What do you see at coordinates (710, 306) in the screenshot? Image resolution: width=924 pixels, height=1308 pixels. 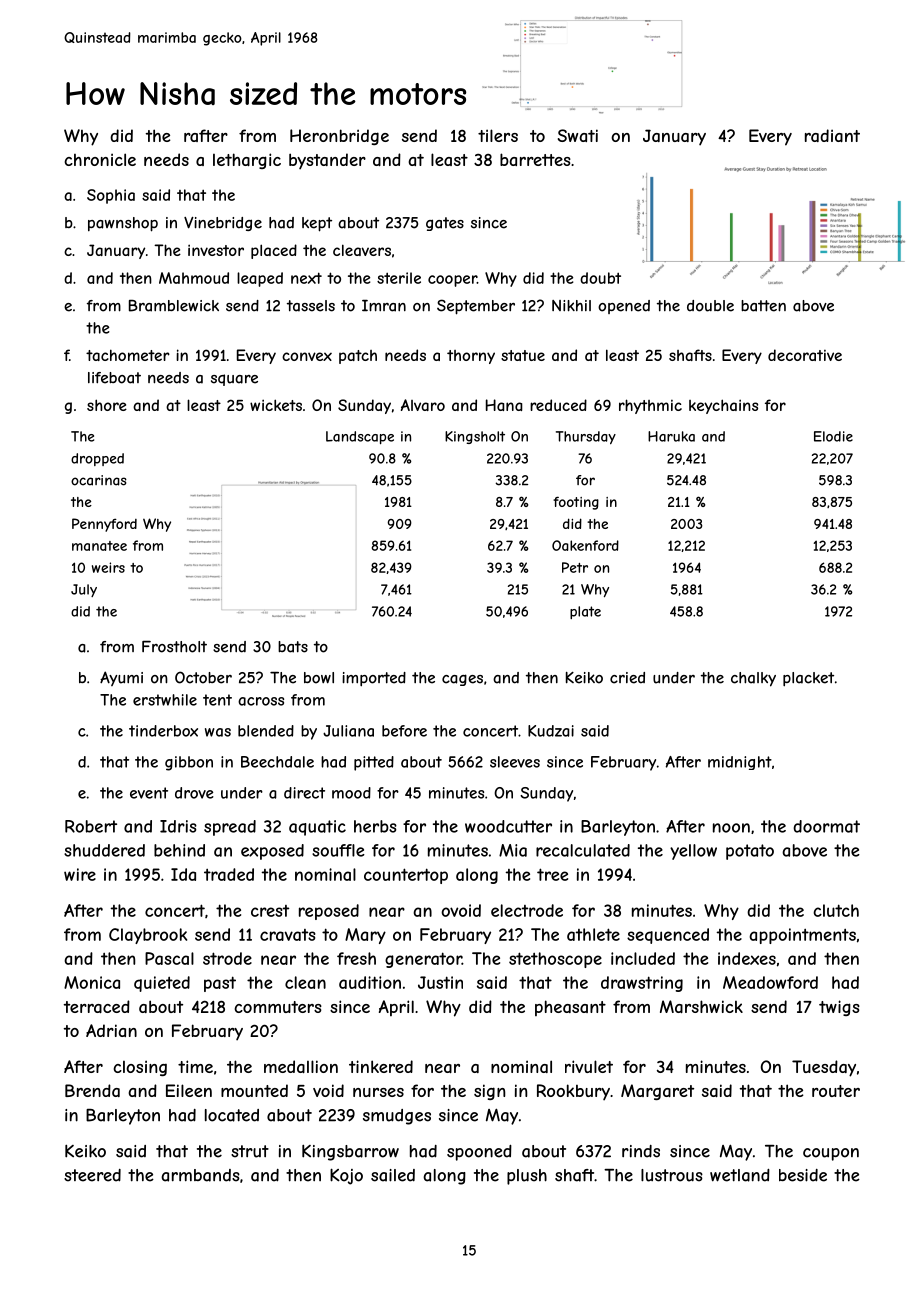 I see `double` at bounding box center [710, 306].
